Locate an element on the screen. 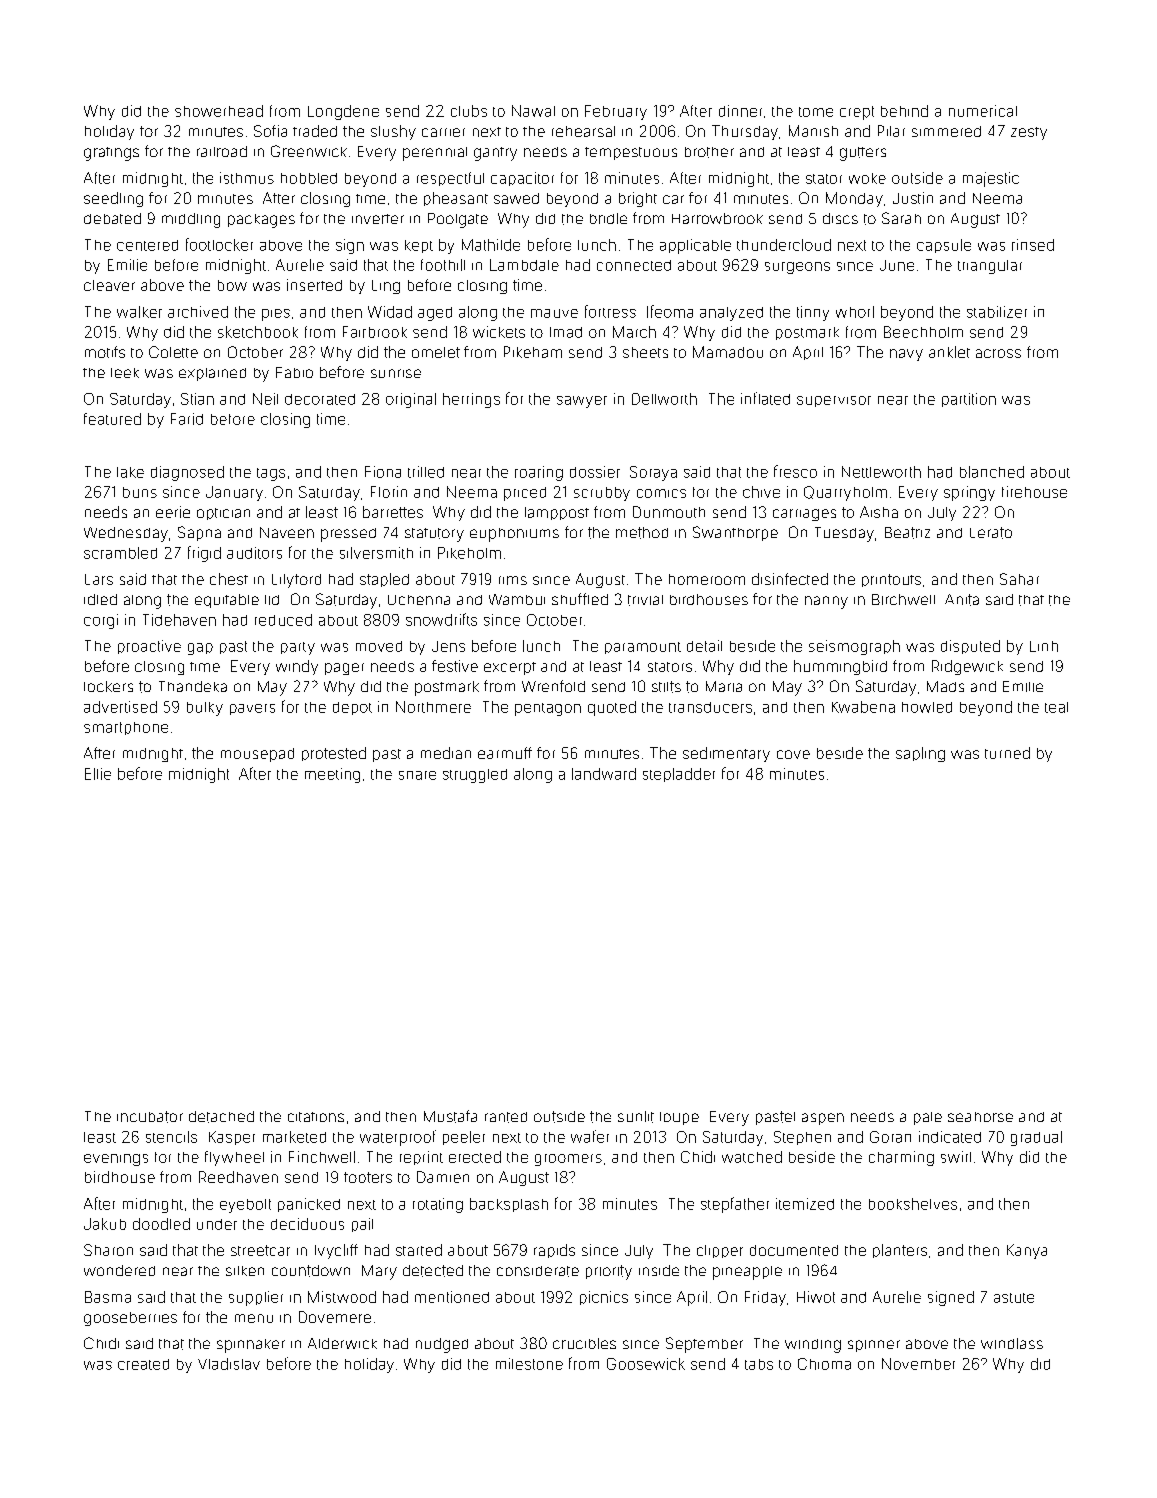 Image resolution: width=1157 pixels, height=1498 pixels. silken is located at coordinates (245, 1271).
